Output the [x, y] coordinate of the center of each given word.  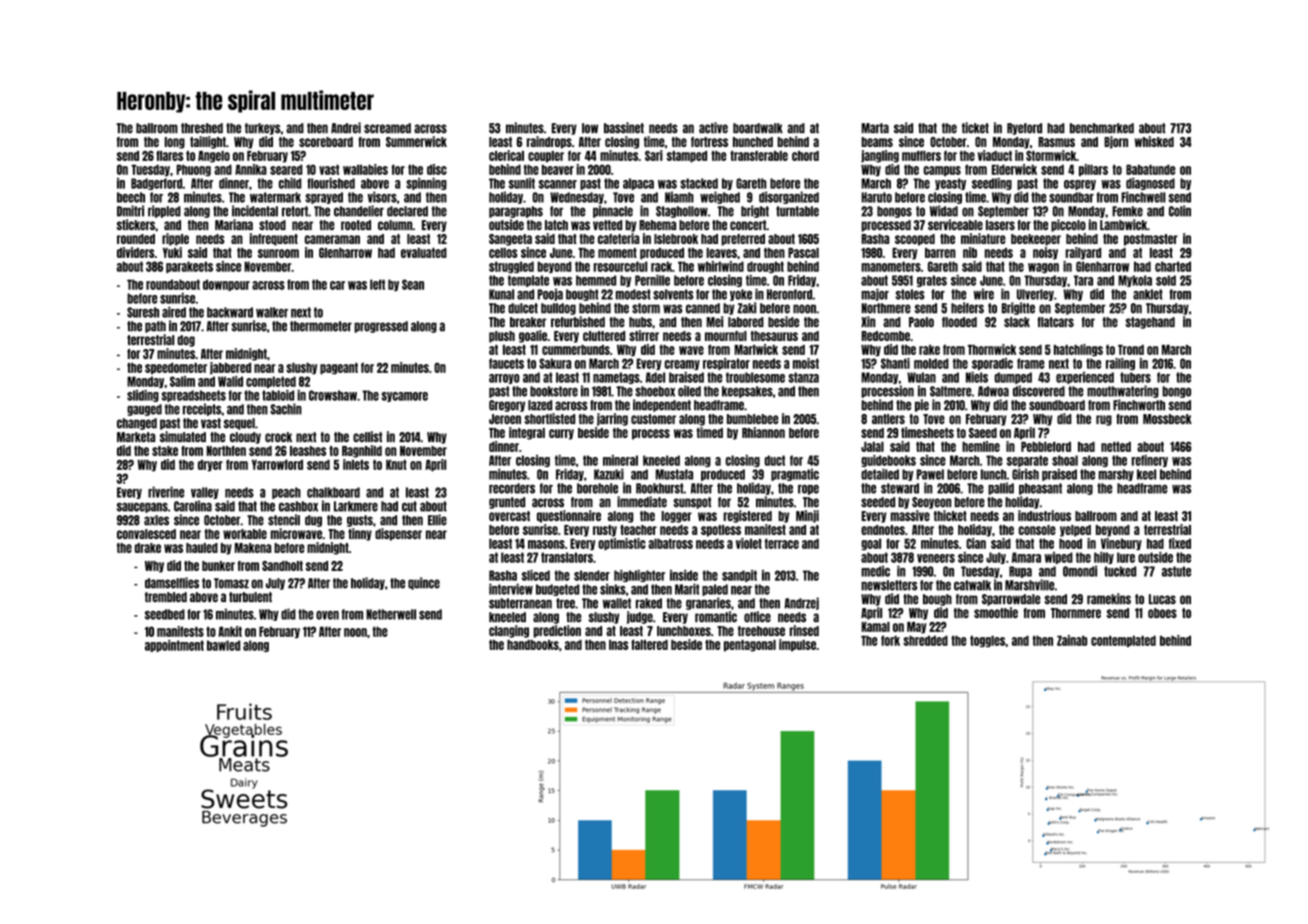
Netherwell [391, 614]
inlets [356, 464]
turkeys [262, 129]
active [713, 128]
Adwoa [993, 391]
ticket [975, 128]
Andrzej [801, 603]
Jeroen [505, 419]
